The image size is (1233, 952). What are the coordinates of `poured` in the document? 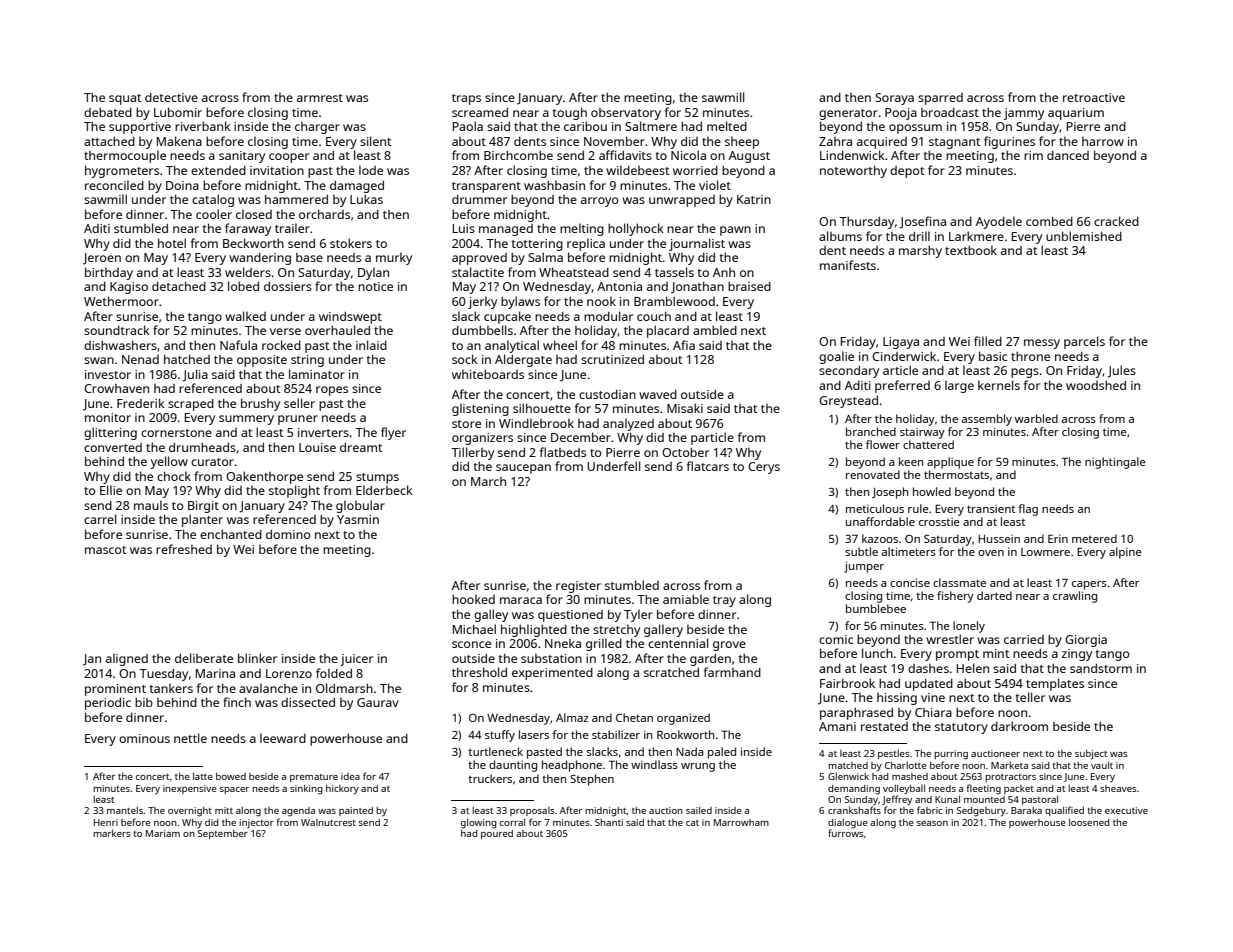 It's located at (497, 834).
